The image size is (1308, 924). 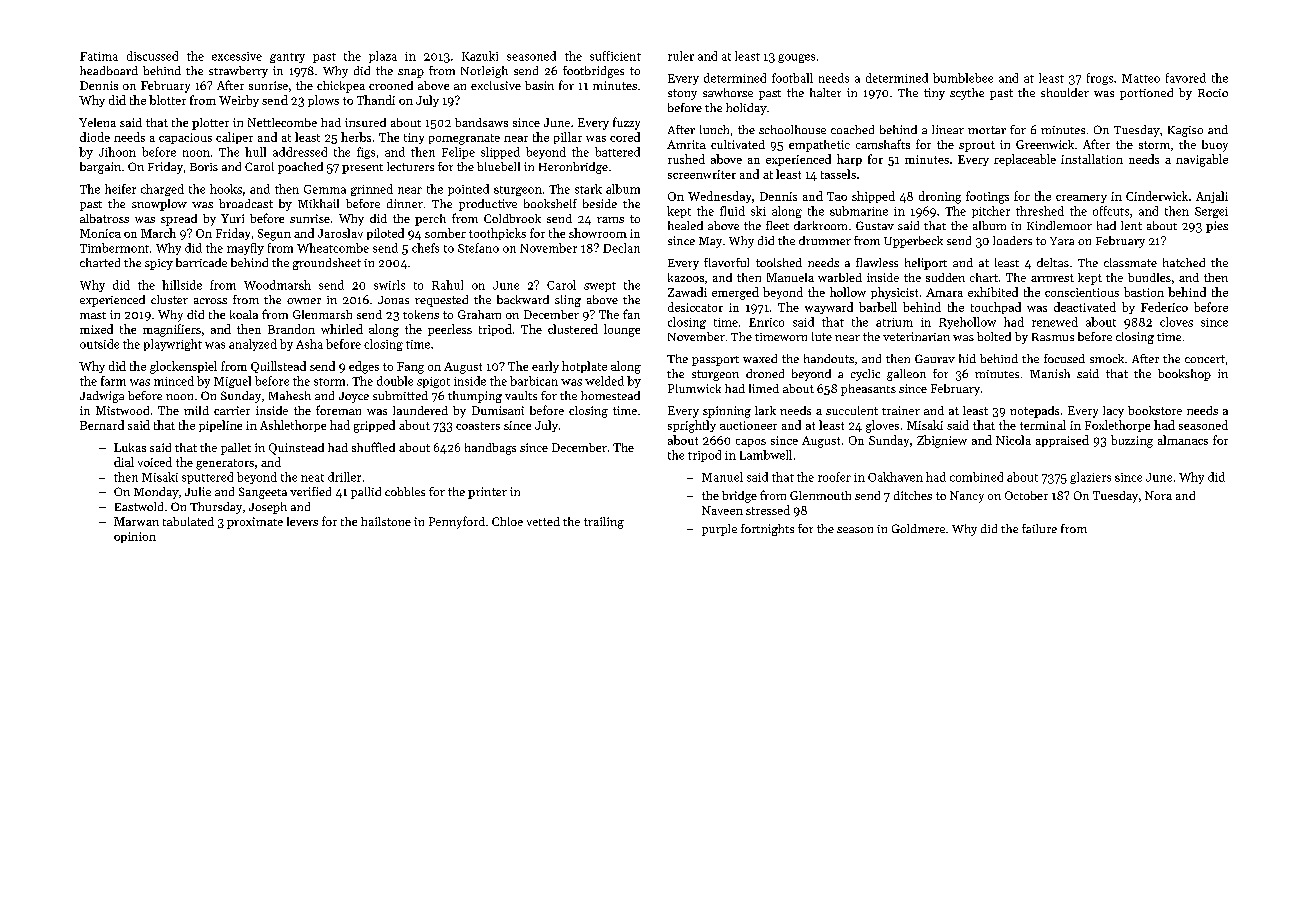 What do you see at coordinates (1034, 412) in the screenshot?
I see `notepads` at bounding box center [1034, 412].
